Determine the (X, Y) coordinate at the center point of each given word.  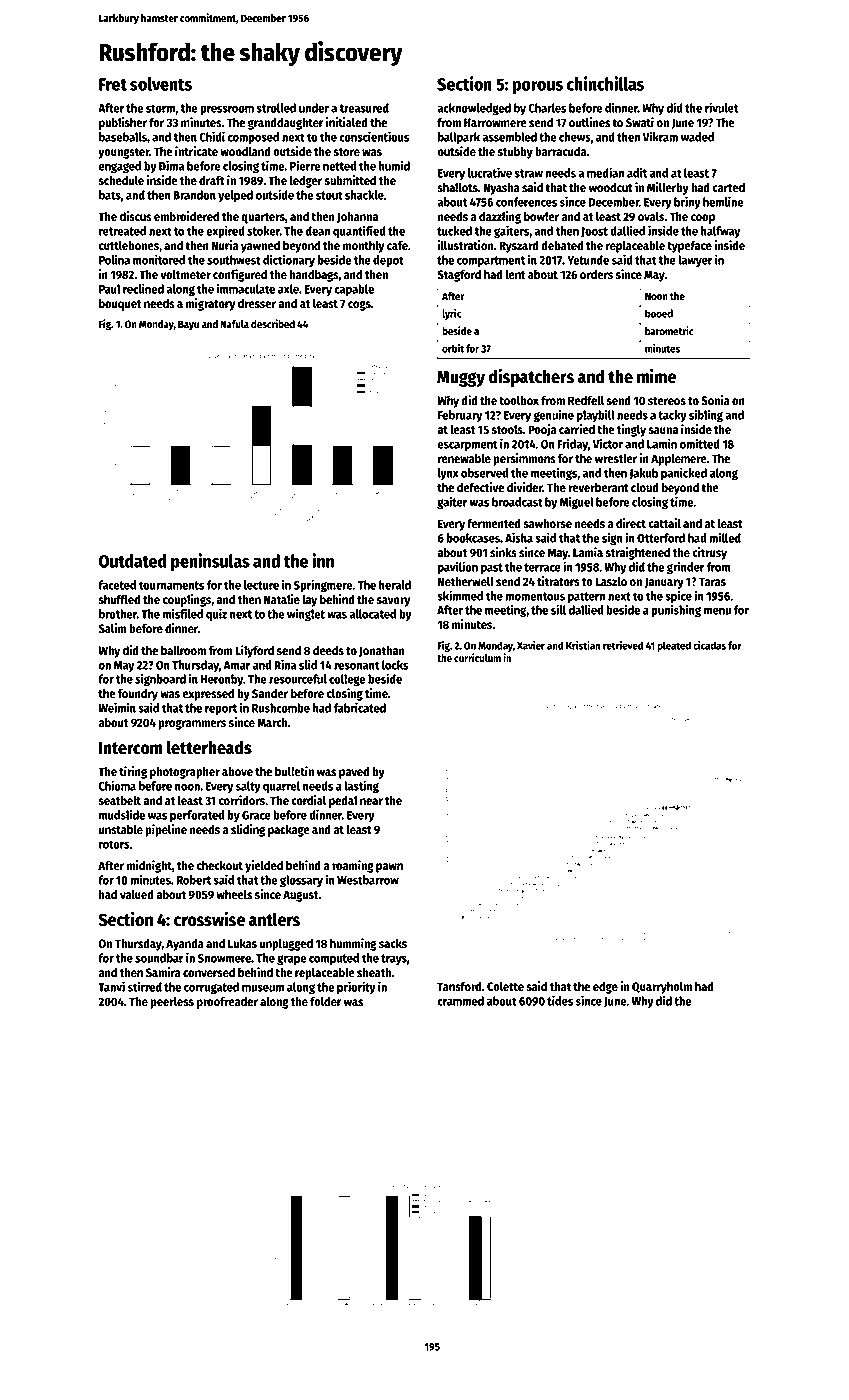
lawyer (695, 261)
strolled (276, 108)
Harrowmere (495, 122)
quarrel (281, 787)
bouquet (120, 305)
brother (118, 614)
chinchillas (605, 83)
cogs (359, 306)
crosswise (209, 919)
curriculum (477, 657)
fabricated (360, 707)
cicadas (709, 645)
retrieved (623, 645)
